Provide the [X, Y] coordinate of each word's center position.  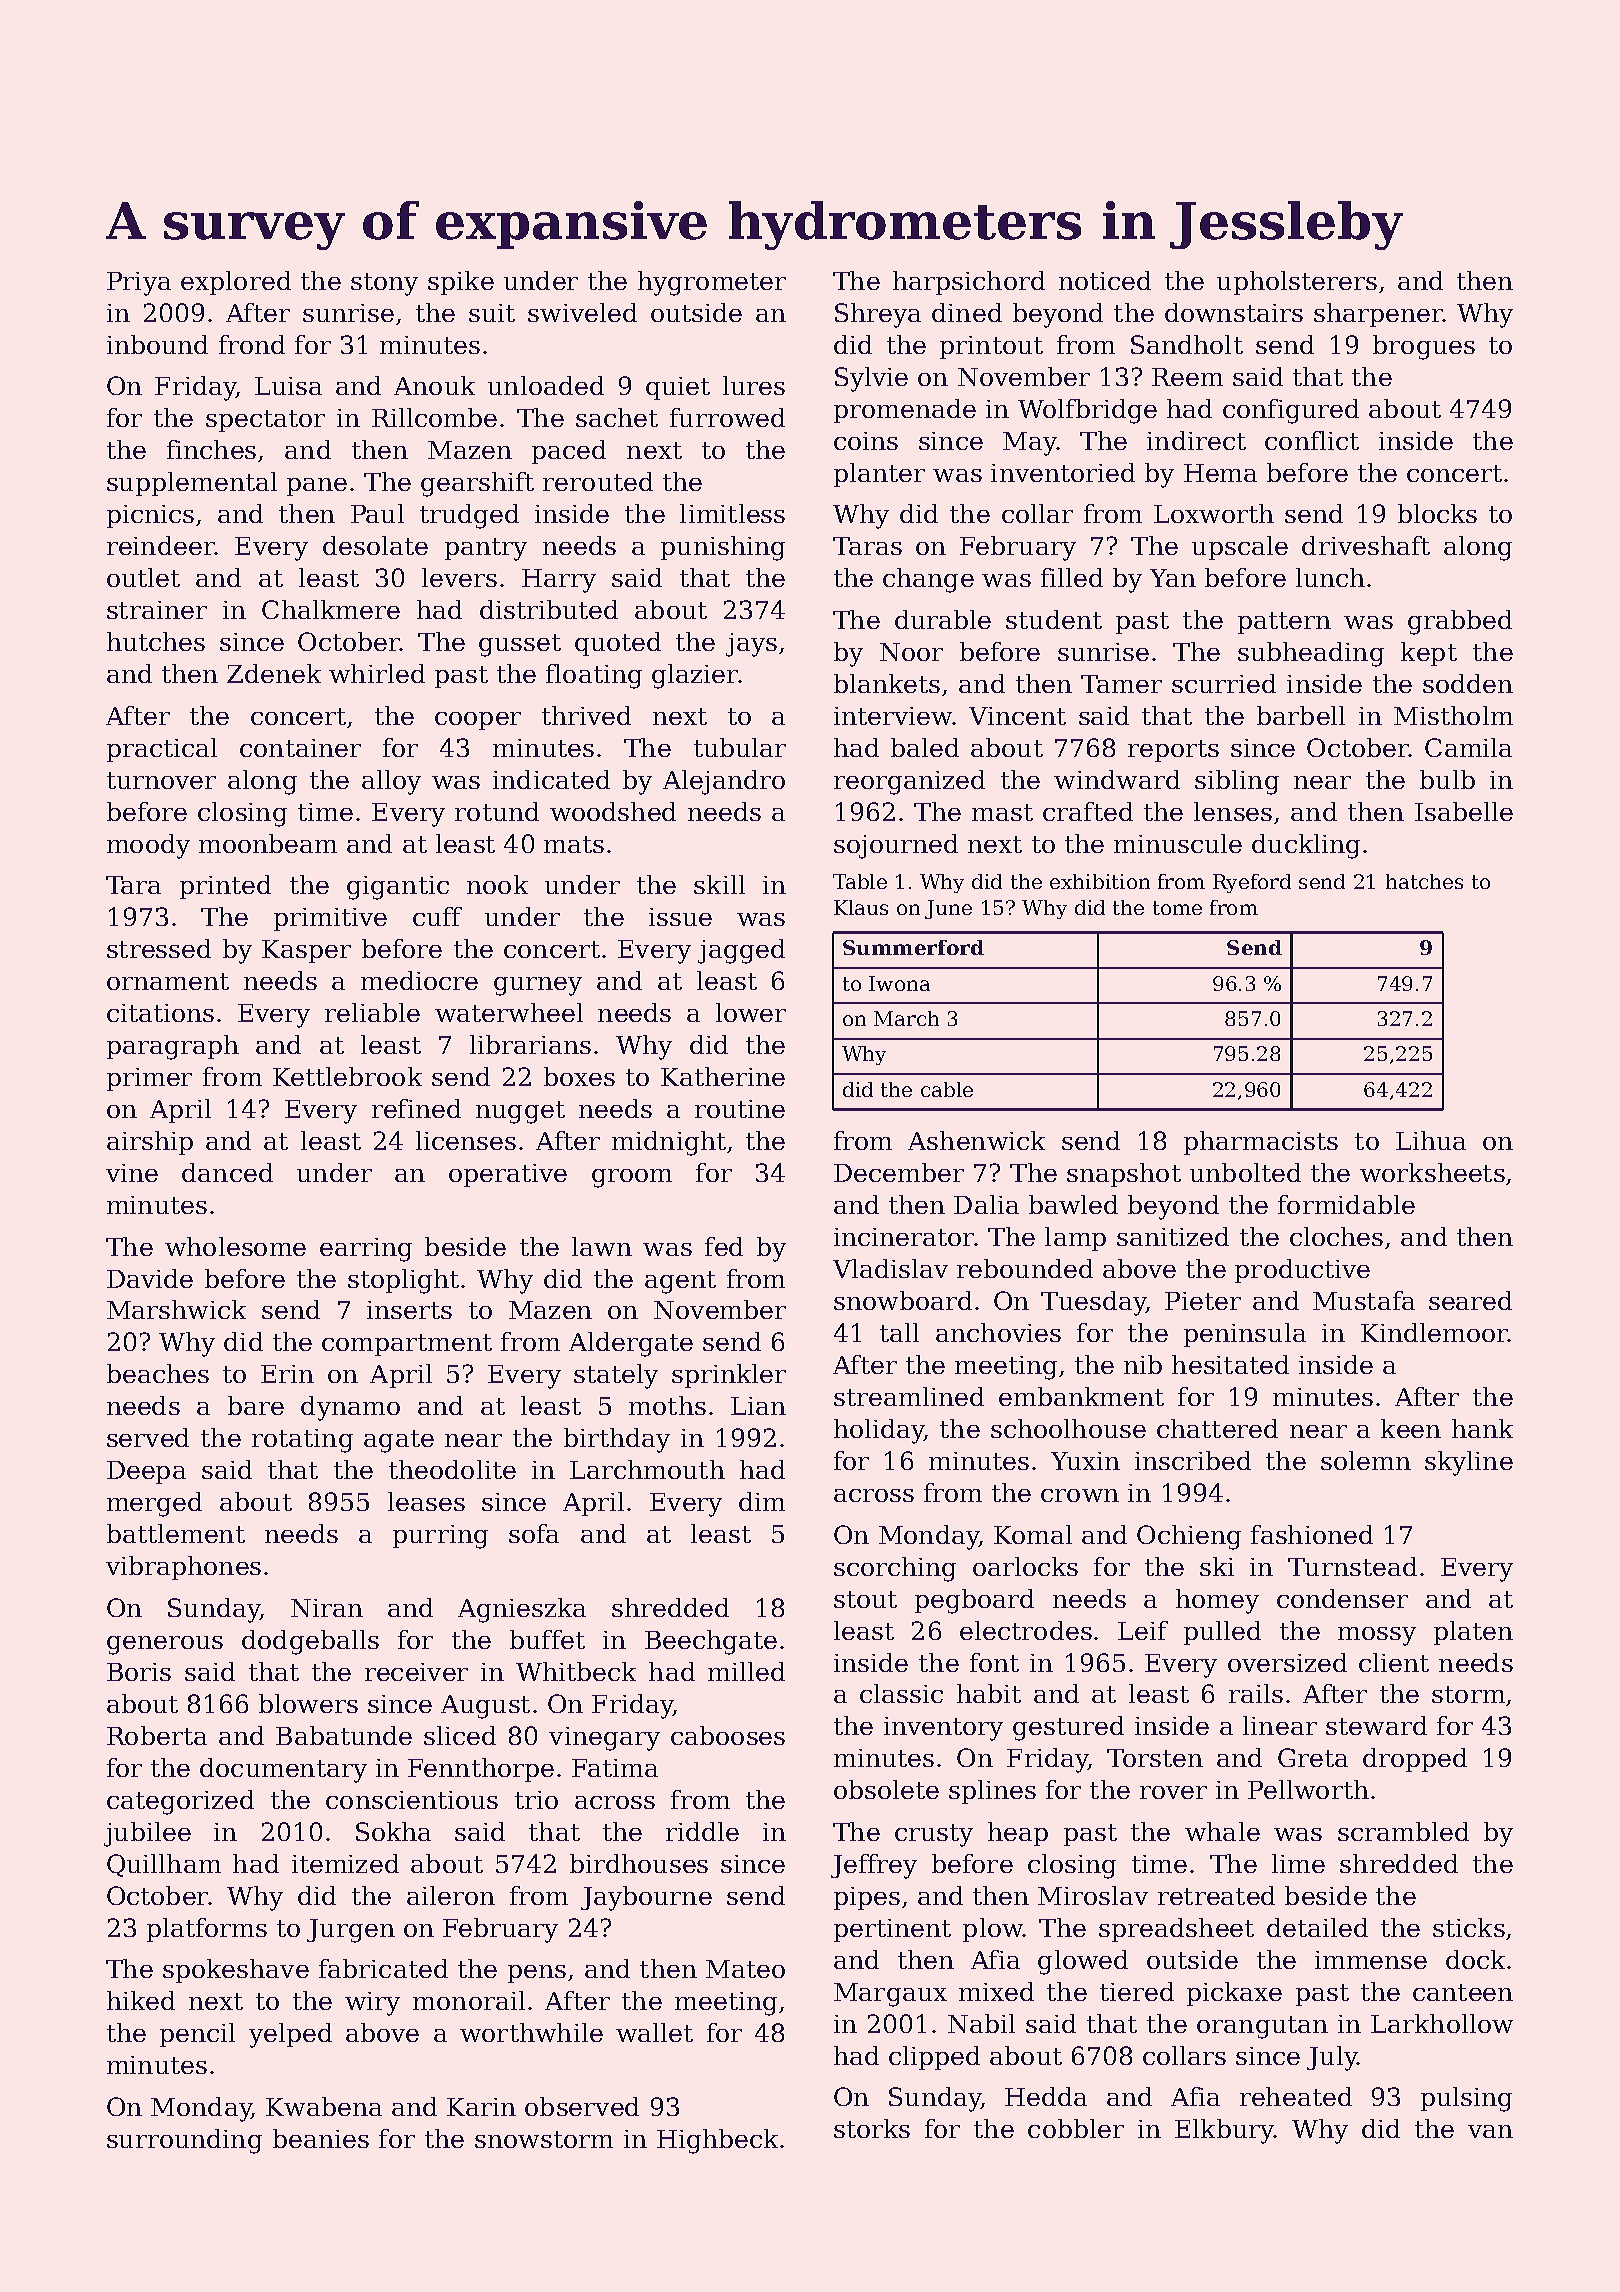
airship [150, 1143]
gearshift [477, 484]
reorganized [909, 782]
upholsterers [1297, 283]
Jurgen [351, 1931]
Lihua [1431, 1140]
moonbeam [268, 843]
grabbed [1460, 622]
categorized [180, 1802]
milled [746, 1671]
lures [754, 385]
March [906, 1018]
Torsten [1155, 1758]
